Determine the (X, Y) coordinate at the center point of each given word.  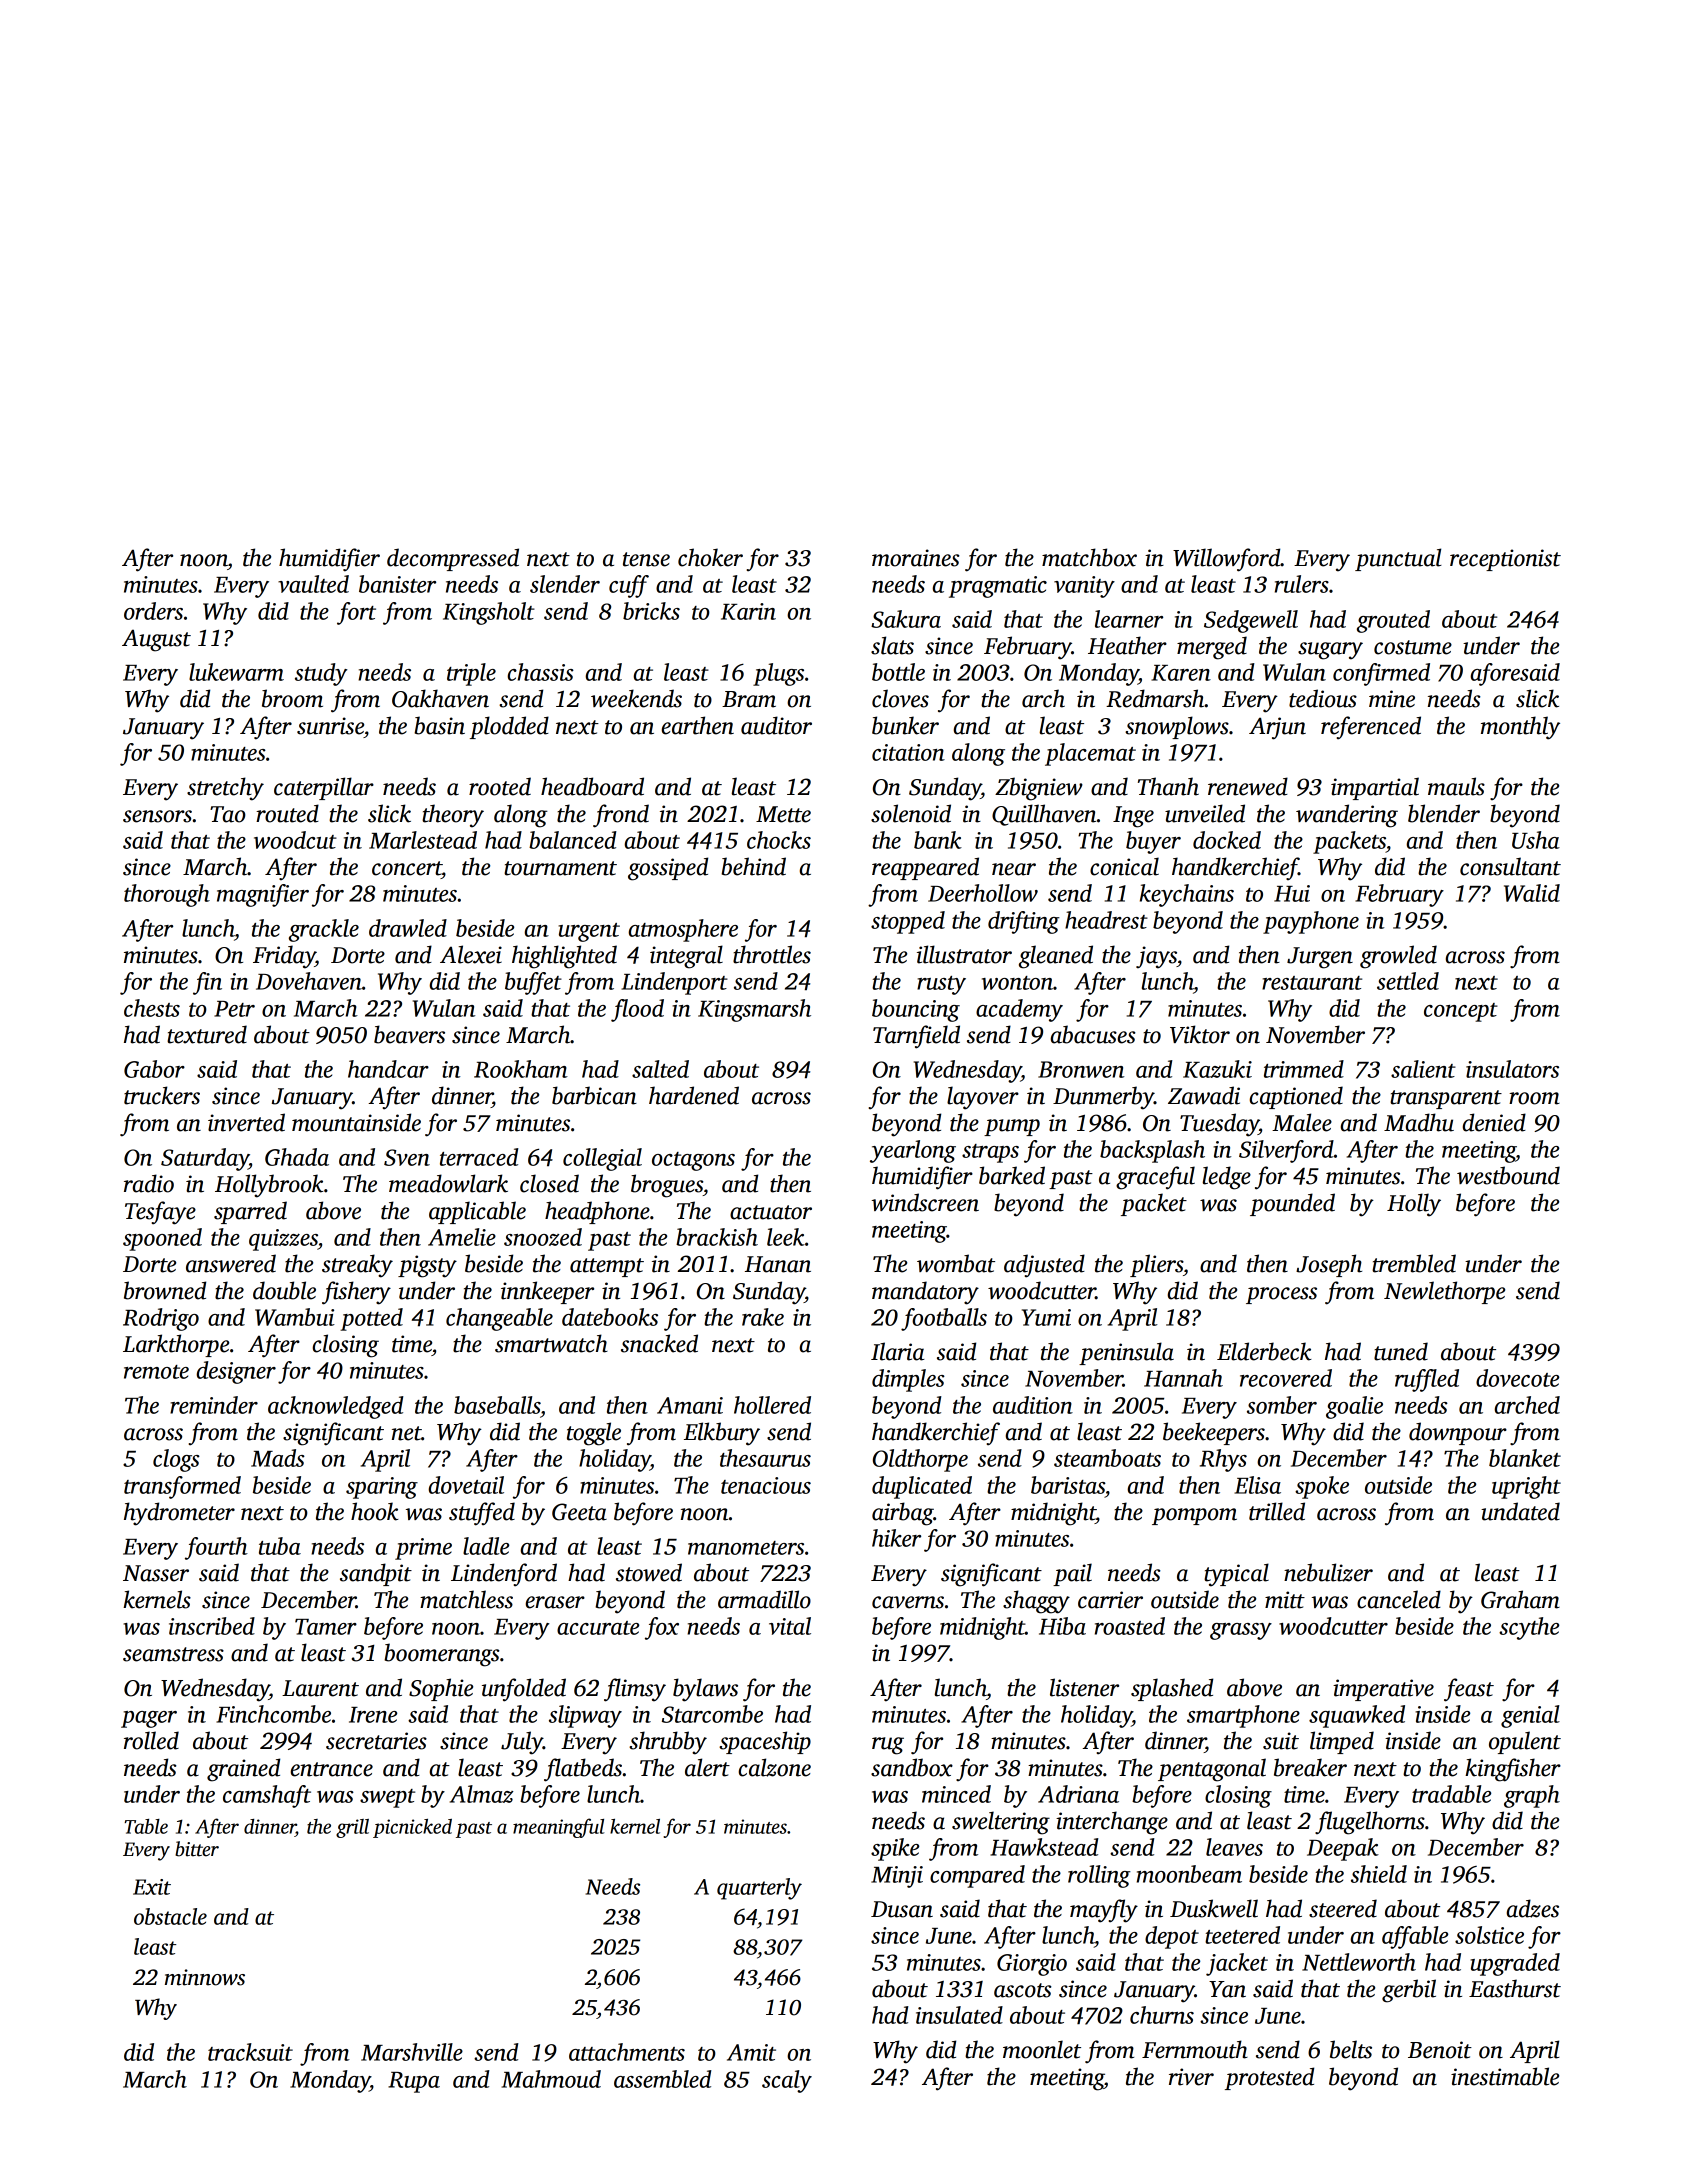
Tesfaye (160, 1213)
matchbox (1089, 557)
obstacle (170, 1916)
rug (888, 1746)
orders (153, 611)
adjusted (1044, 1266)
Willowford (1227, 560)
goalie (1354, 1407)
